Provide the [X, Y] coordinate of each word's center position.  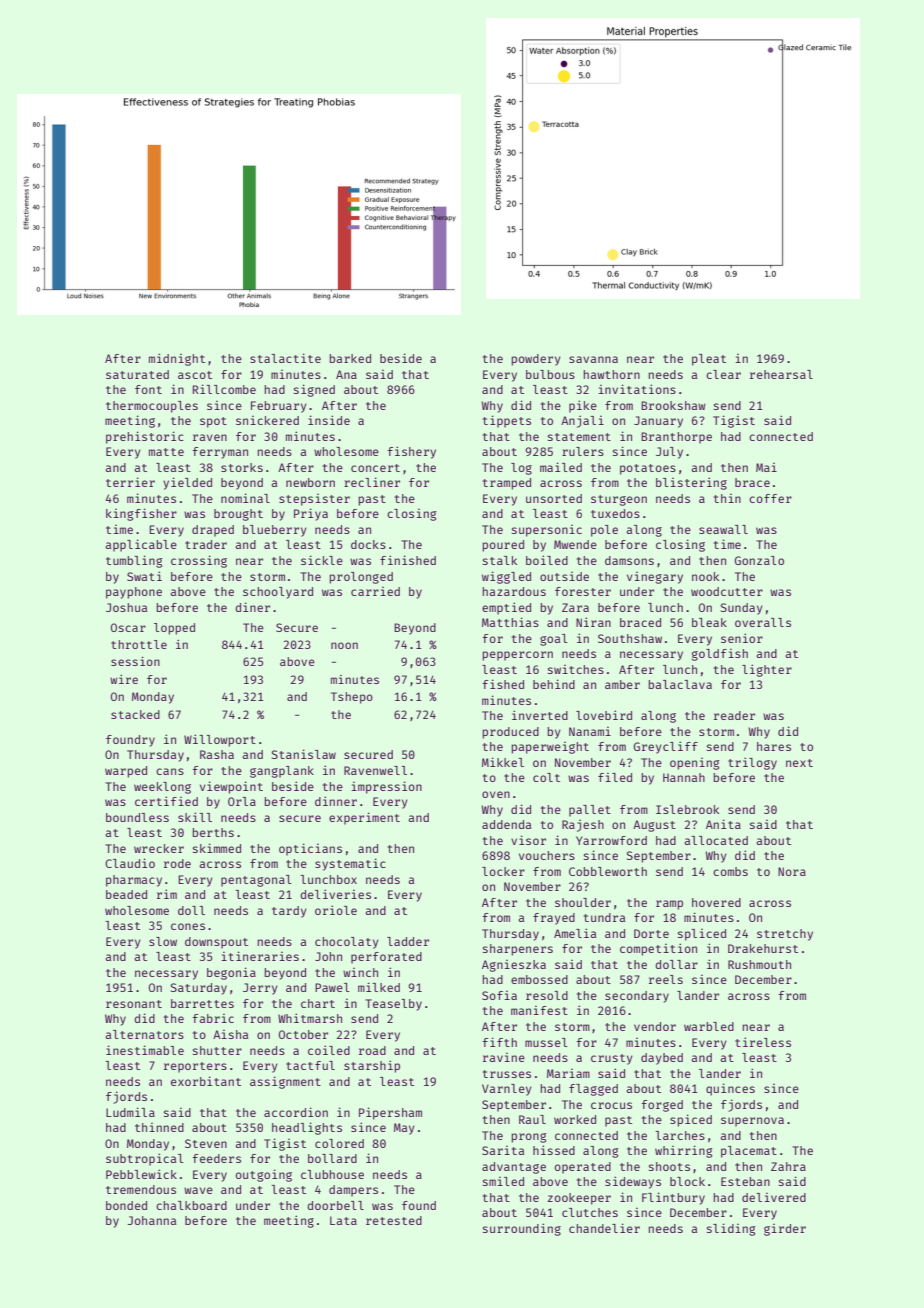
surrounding [522, 1229]
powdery [536, 360]
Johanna [151, 1220]
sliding [731, 1229]
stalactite [285, 358]
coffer [770, 498]
